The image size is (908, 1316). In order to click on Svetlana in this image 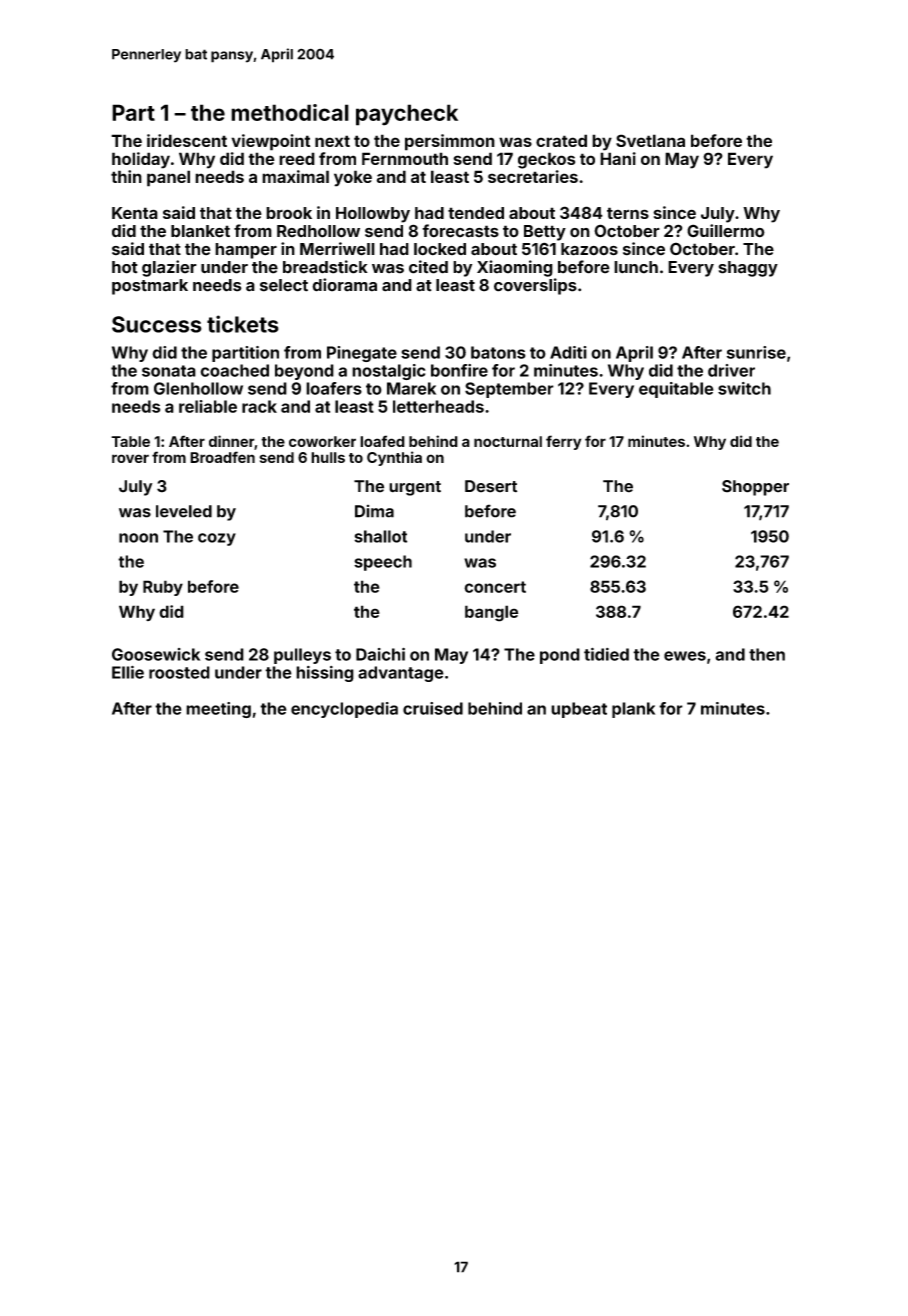, I will do `click(650, 140)`.
